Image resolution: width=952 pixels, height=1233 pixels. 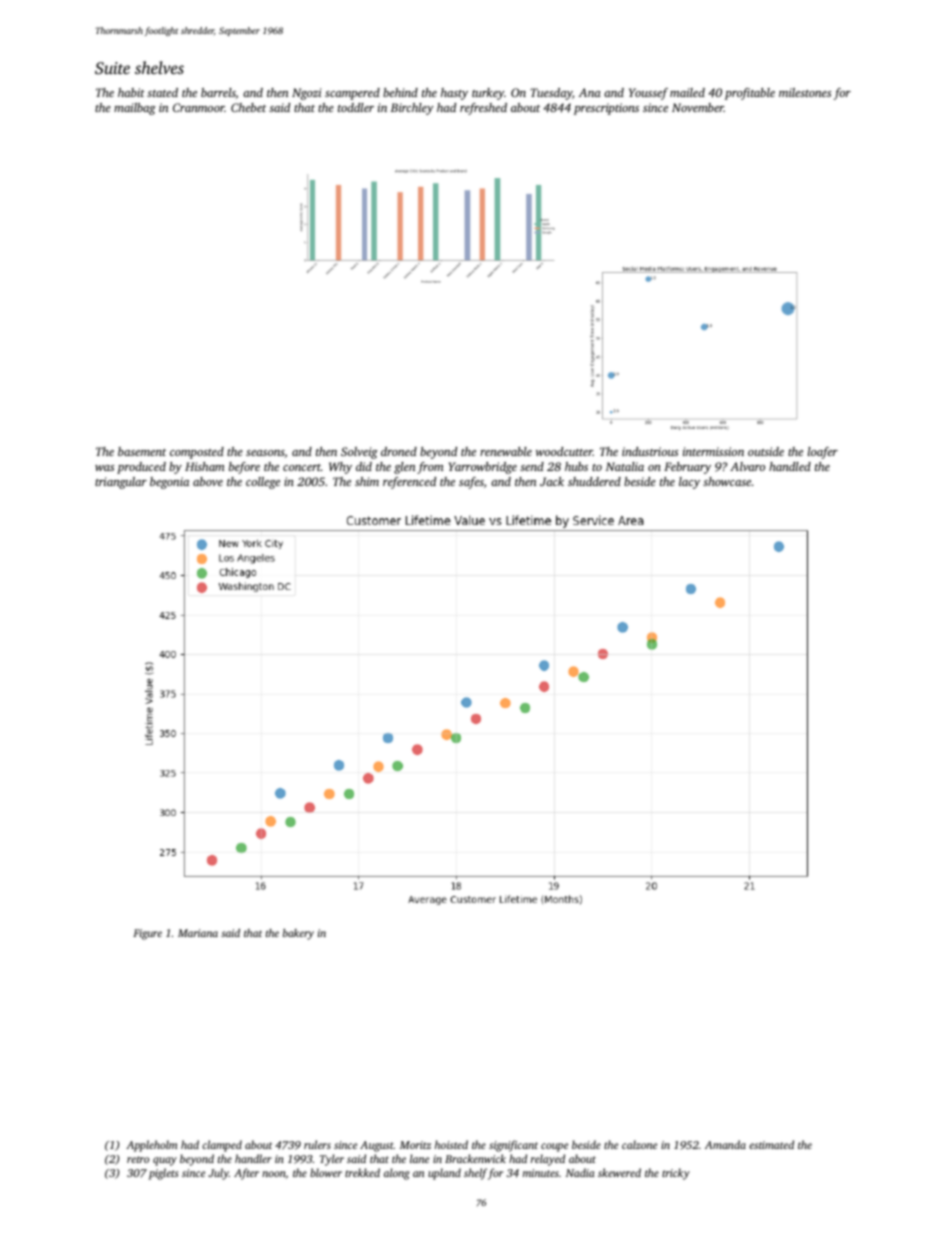 I want to click on milestones, so click(x=805, y=92).
